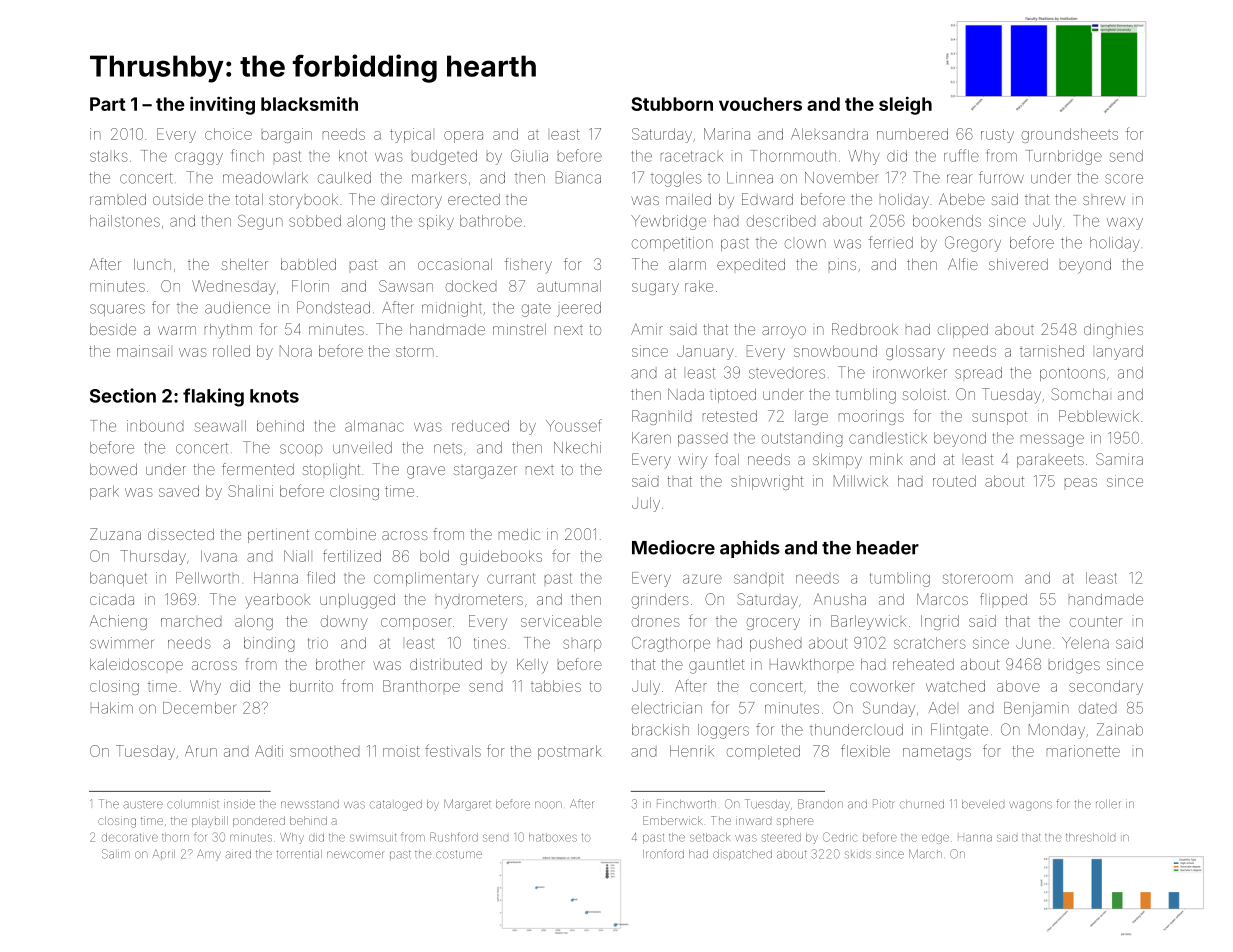  Describe the element at coordinates (660, 601) in the image. I see `grinders` at that location.
